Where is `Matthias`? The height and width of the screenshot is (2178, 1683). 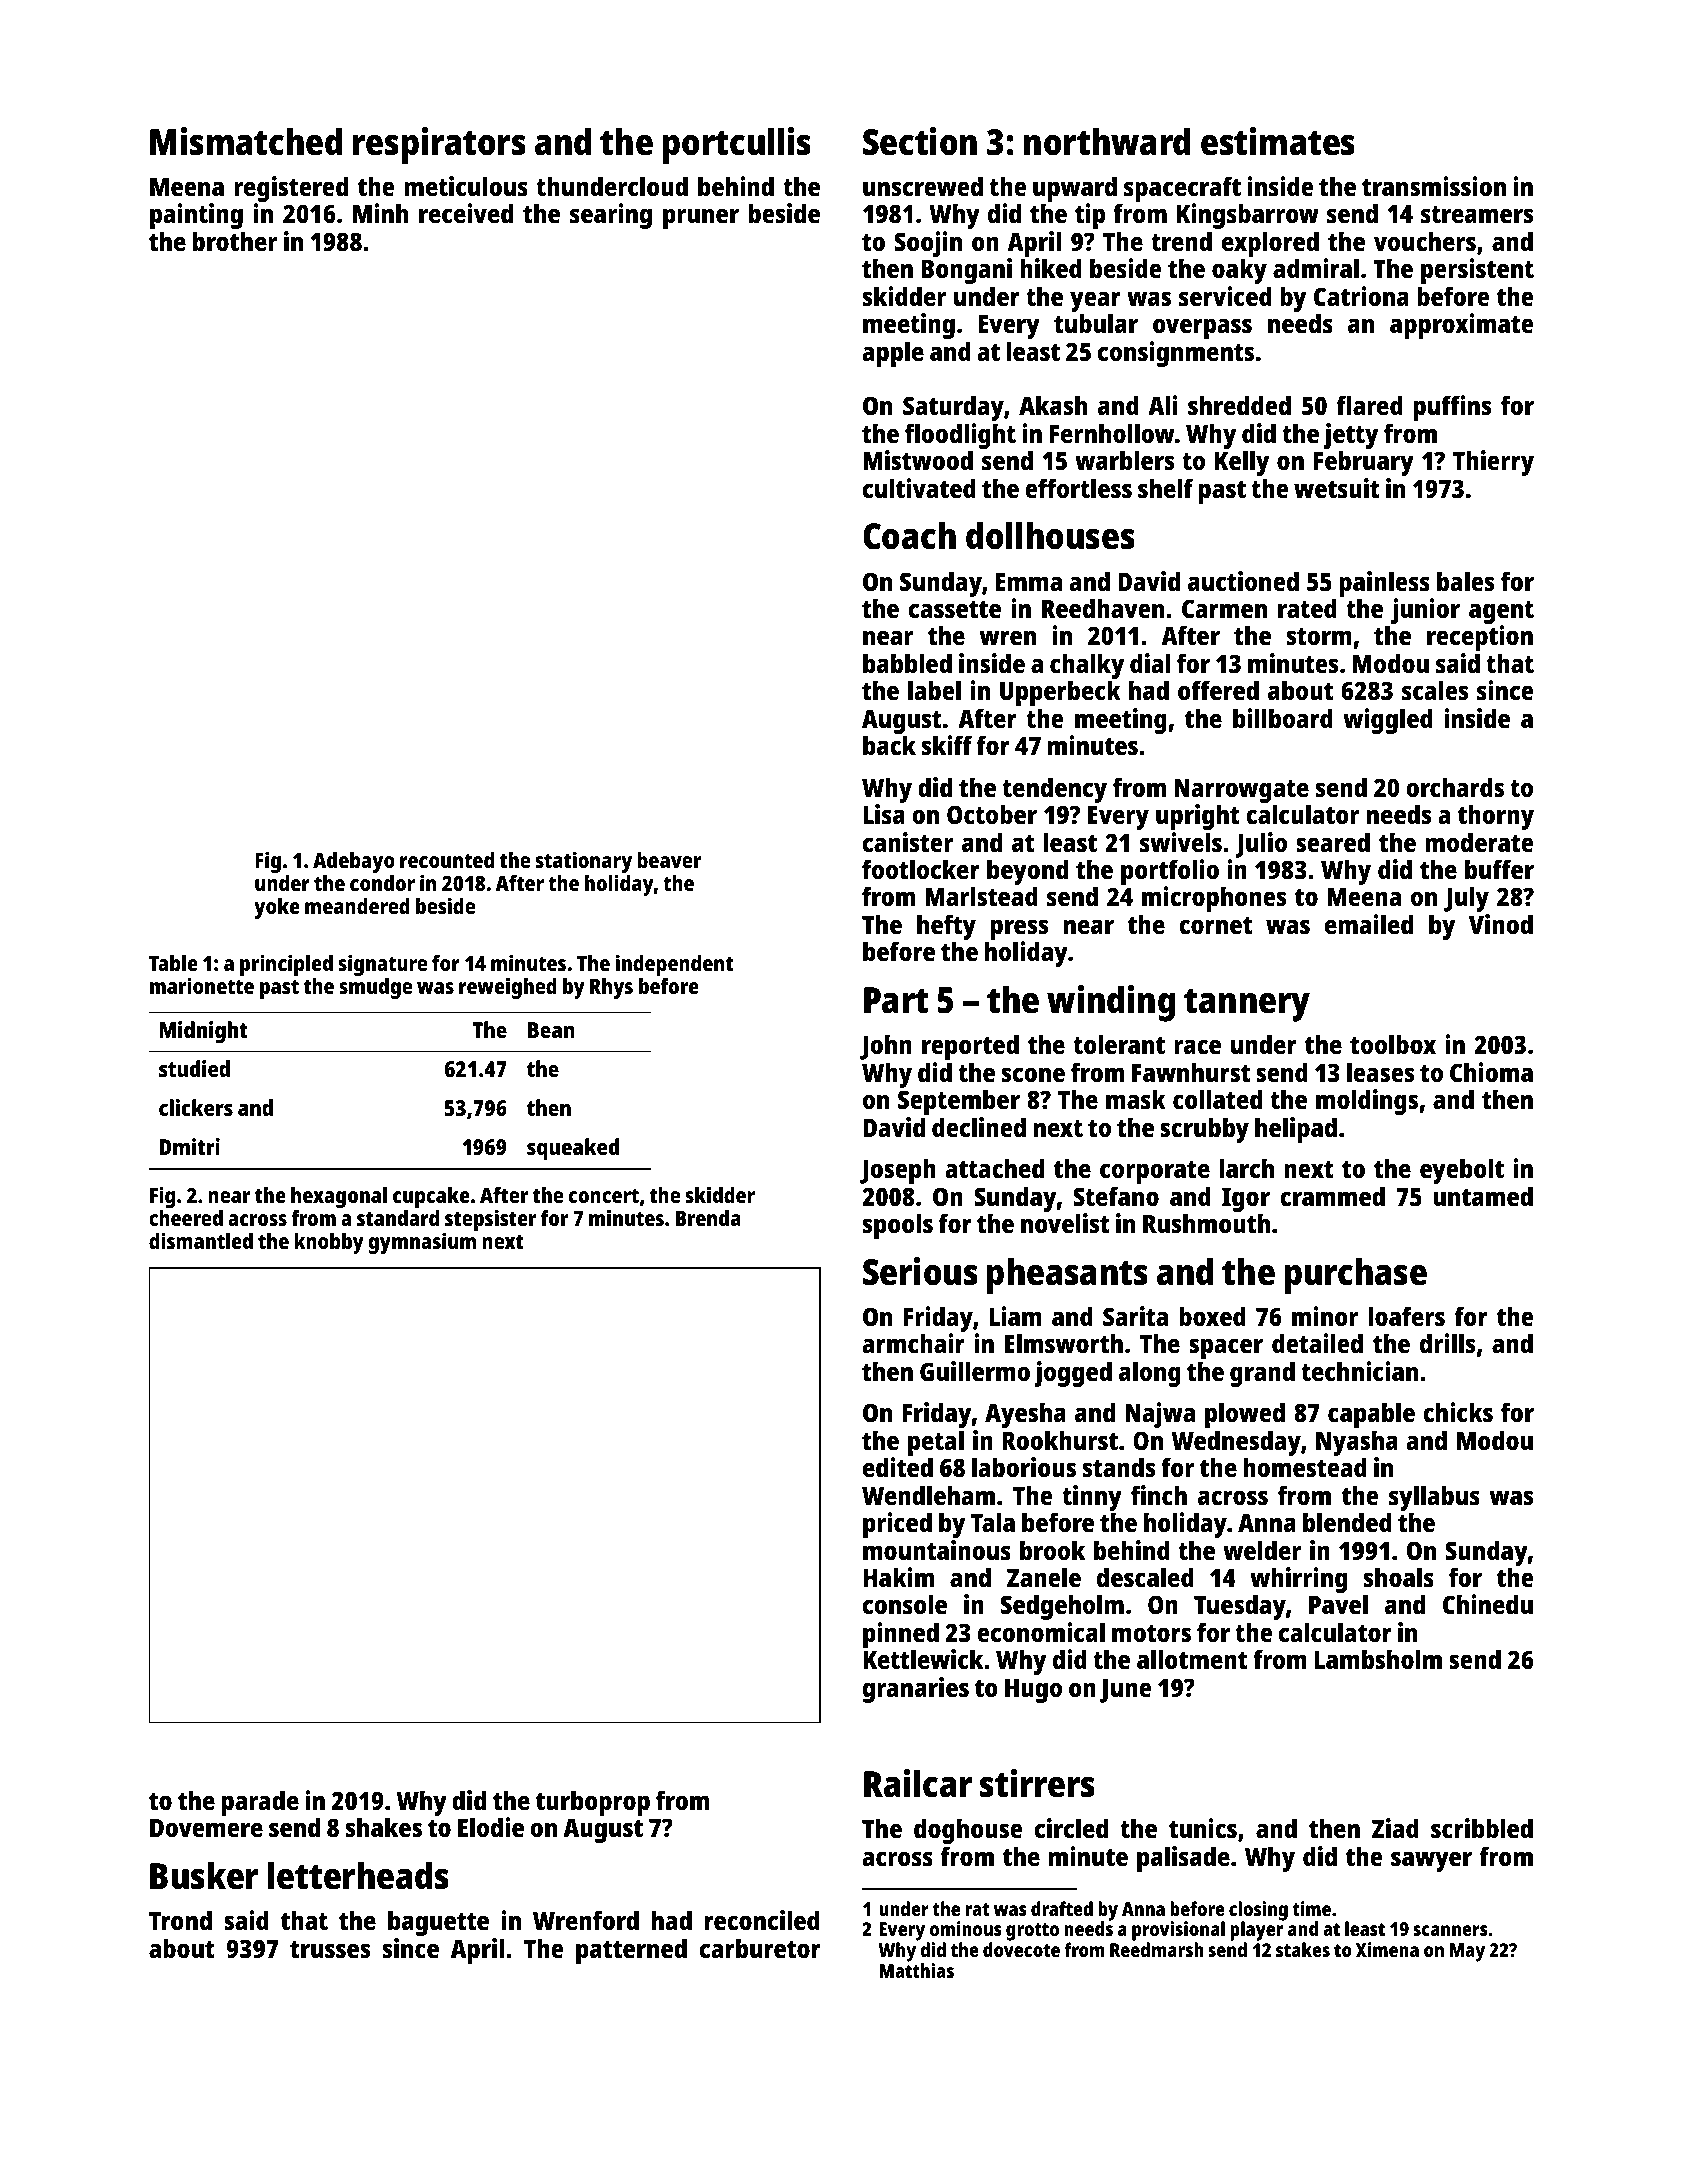 Matthias is located at coordinates (916, 1970).
